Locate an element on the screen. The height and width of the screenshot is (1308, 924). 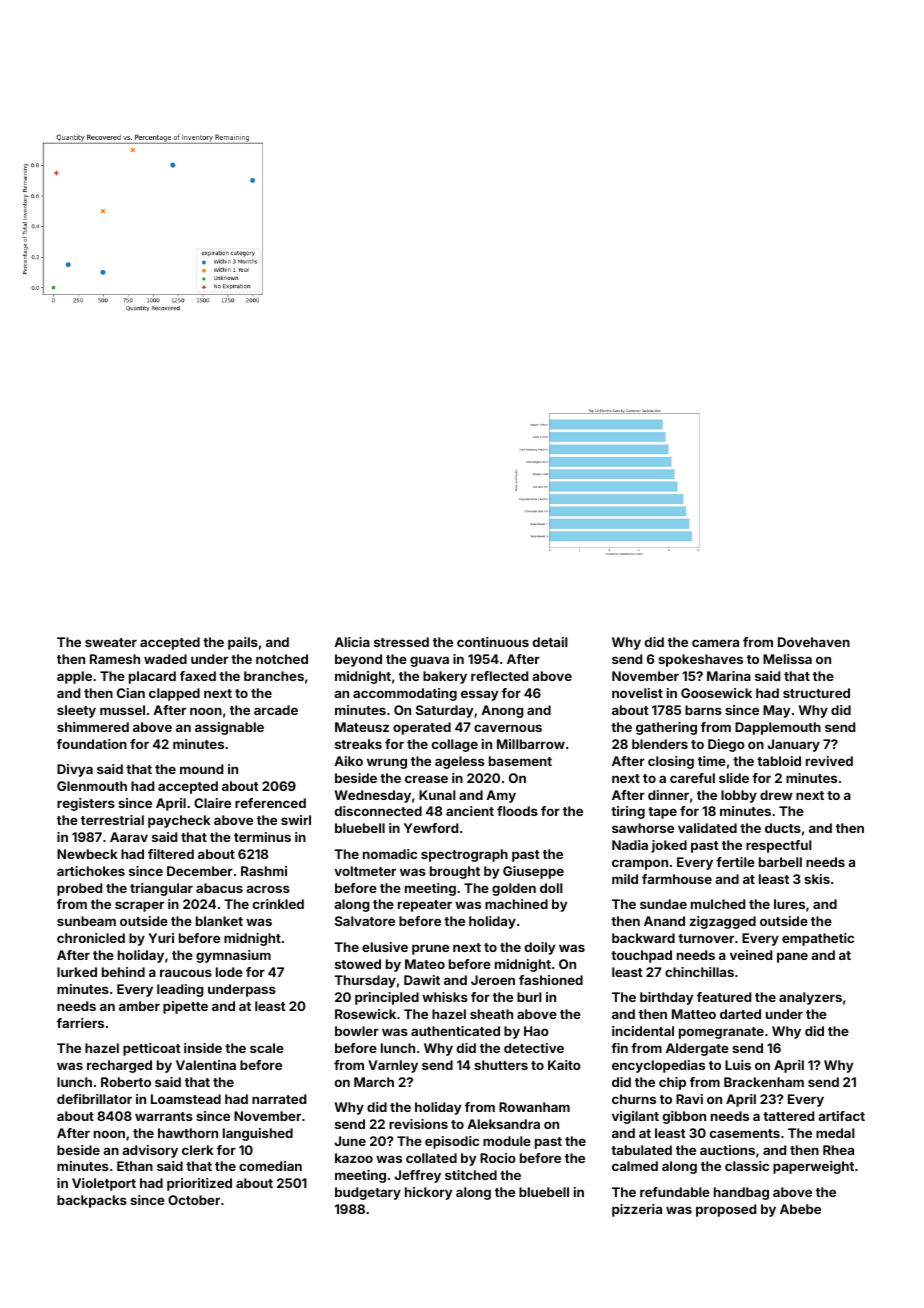
artichokes is located at coordinates (91, 871).
